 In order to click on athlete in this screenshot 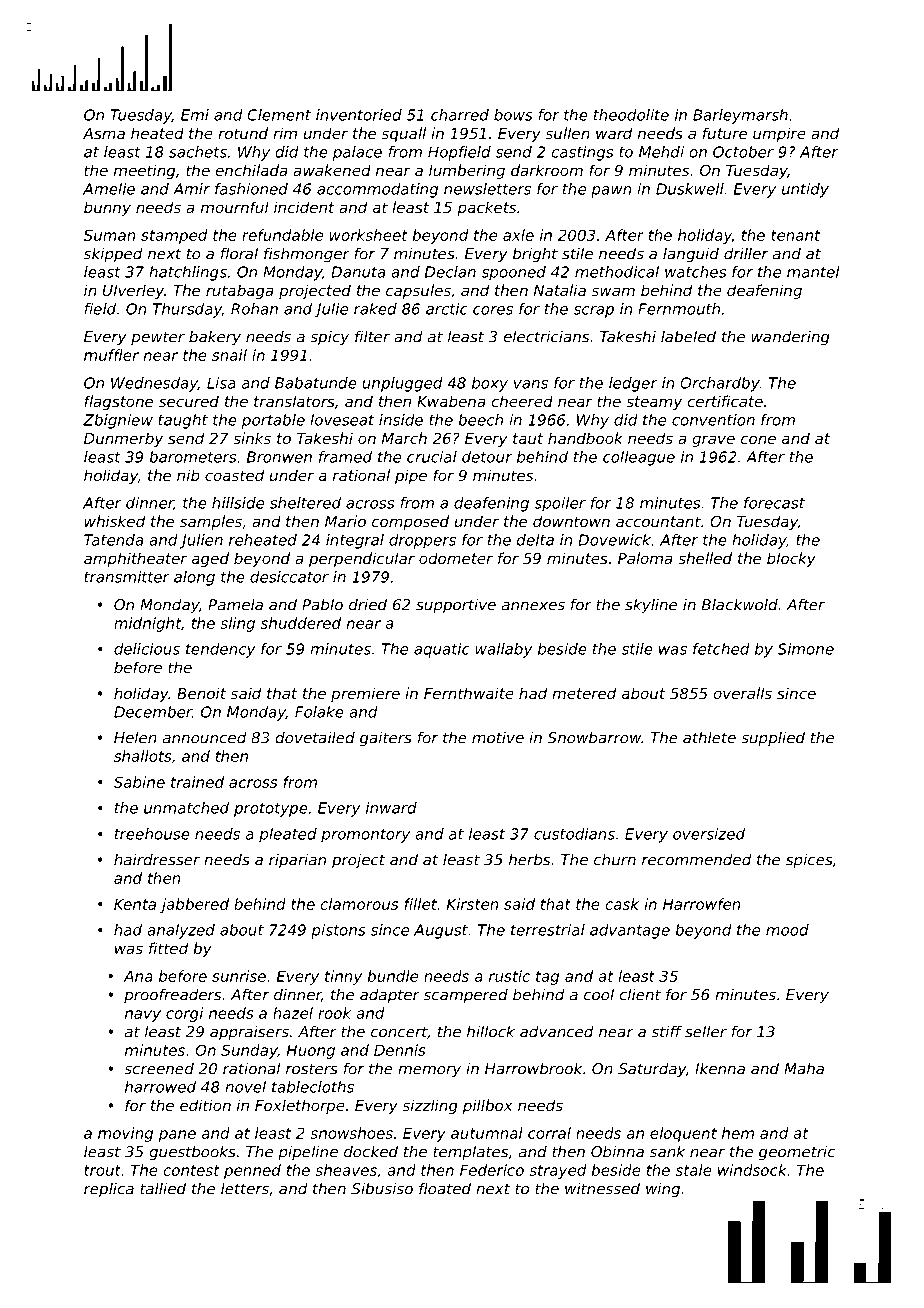, I will do `click(709, 737)`.
